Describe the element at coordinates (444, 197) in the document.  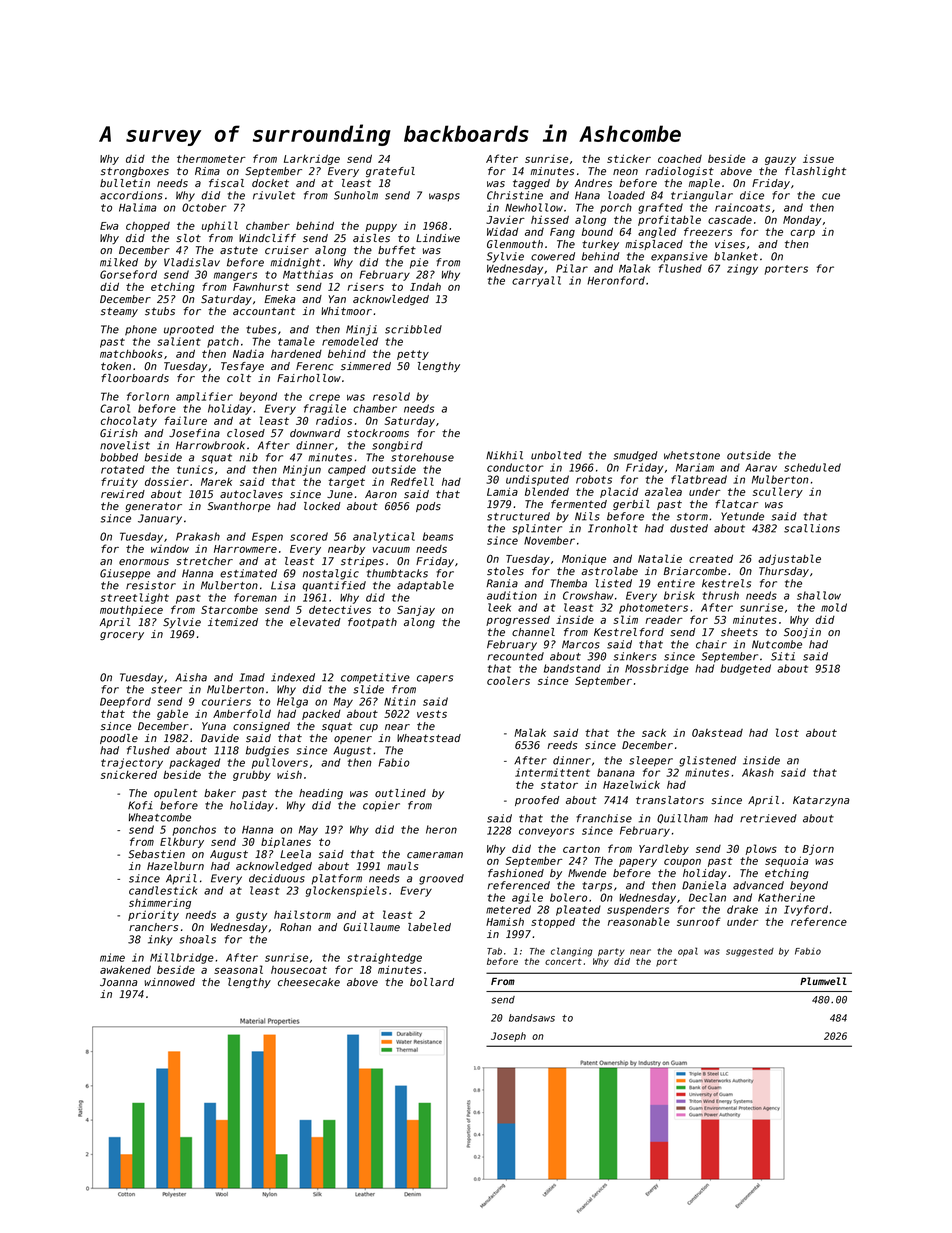
I see `wasps` at that location.
